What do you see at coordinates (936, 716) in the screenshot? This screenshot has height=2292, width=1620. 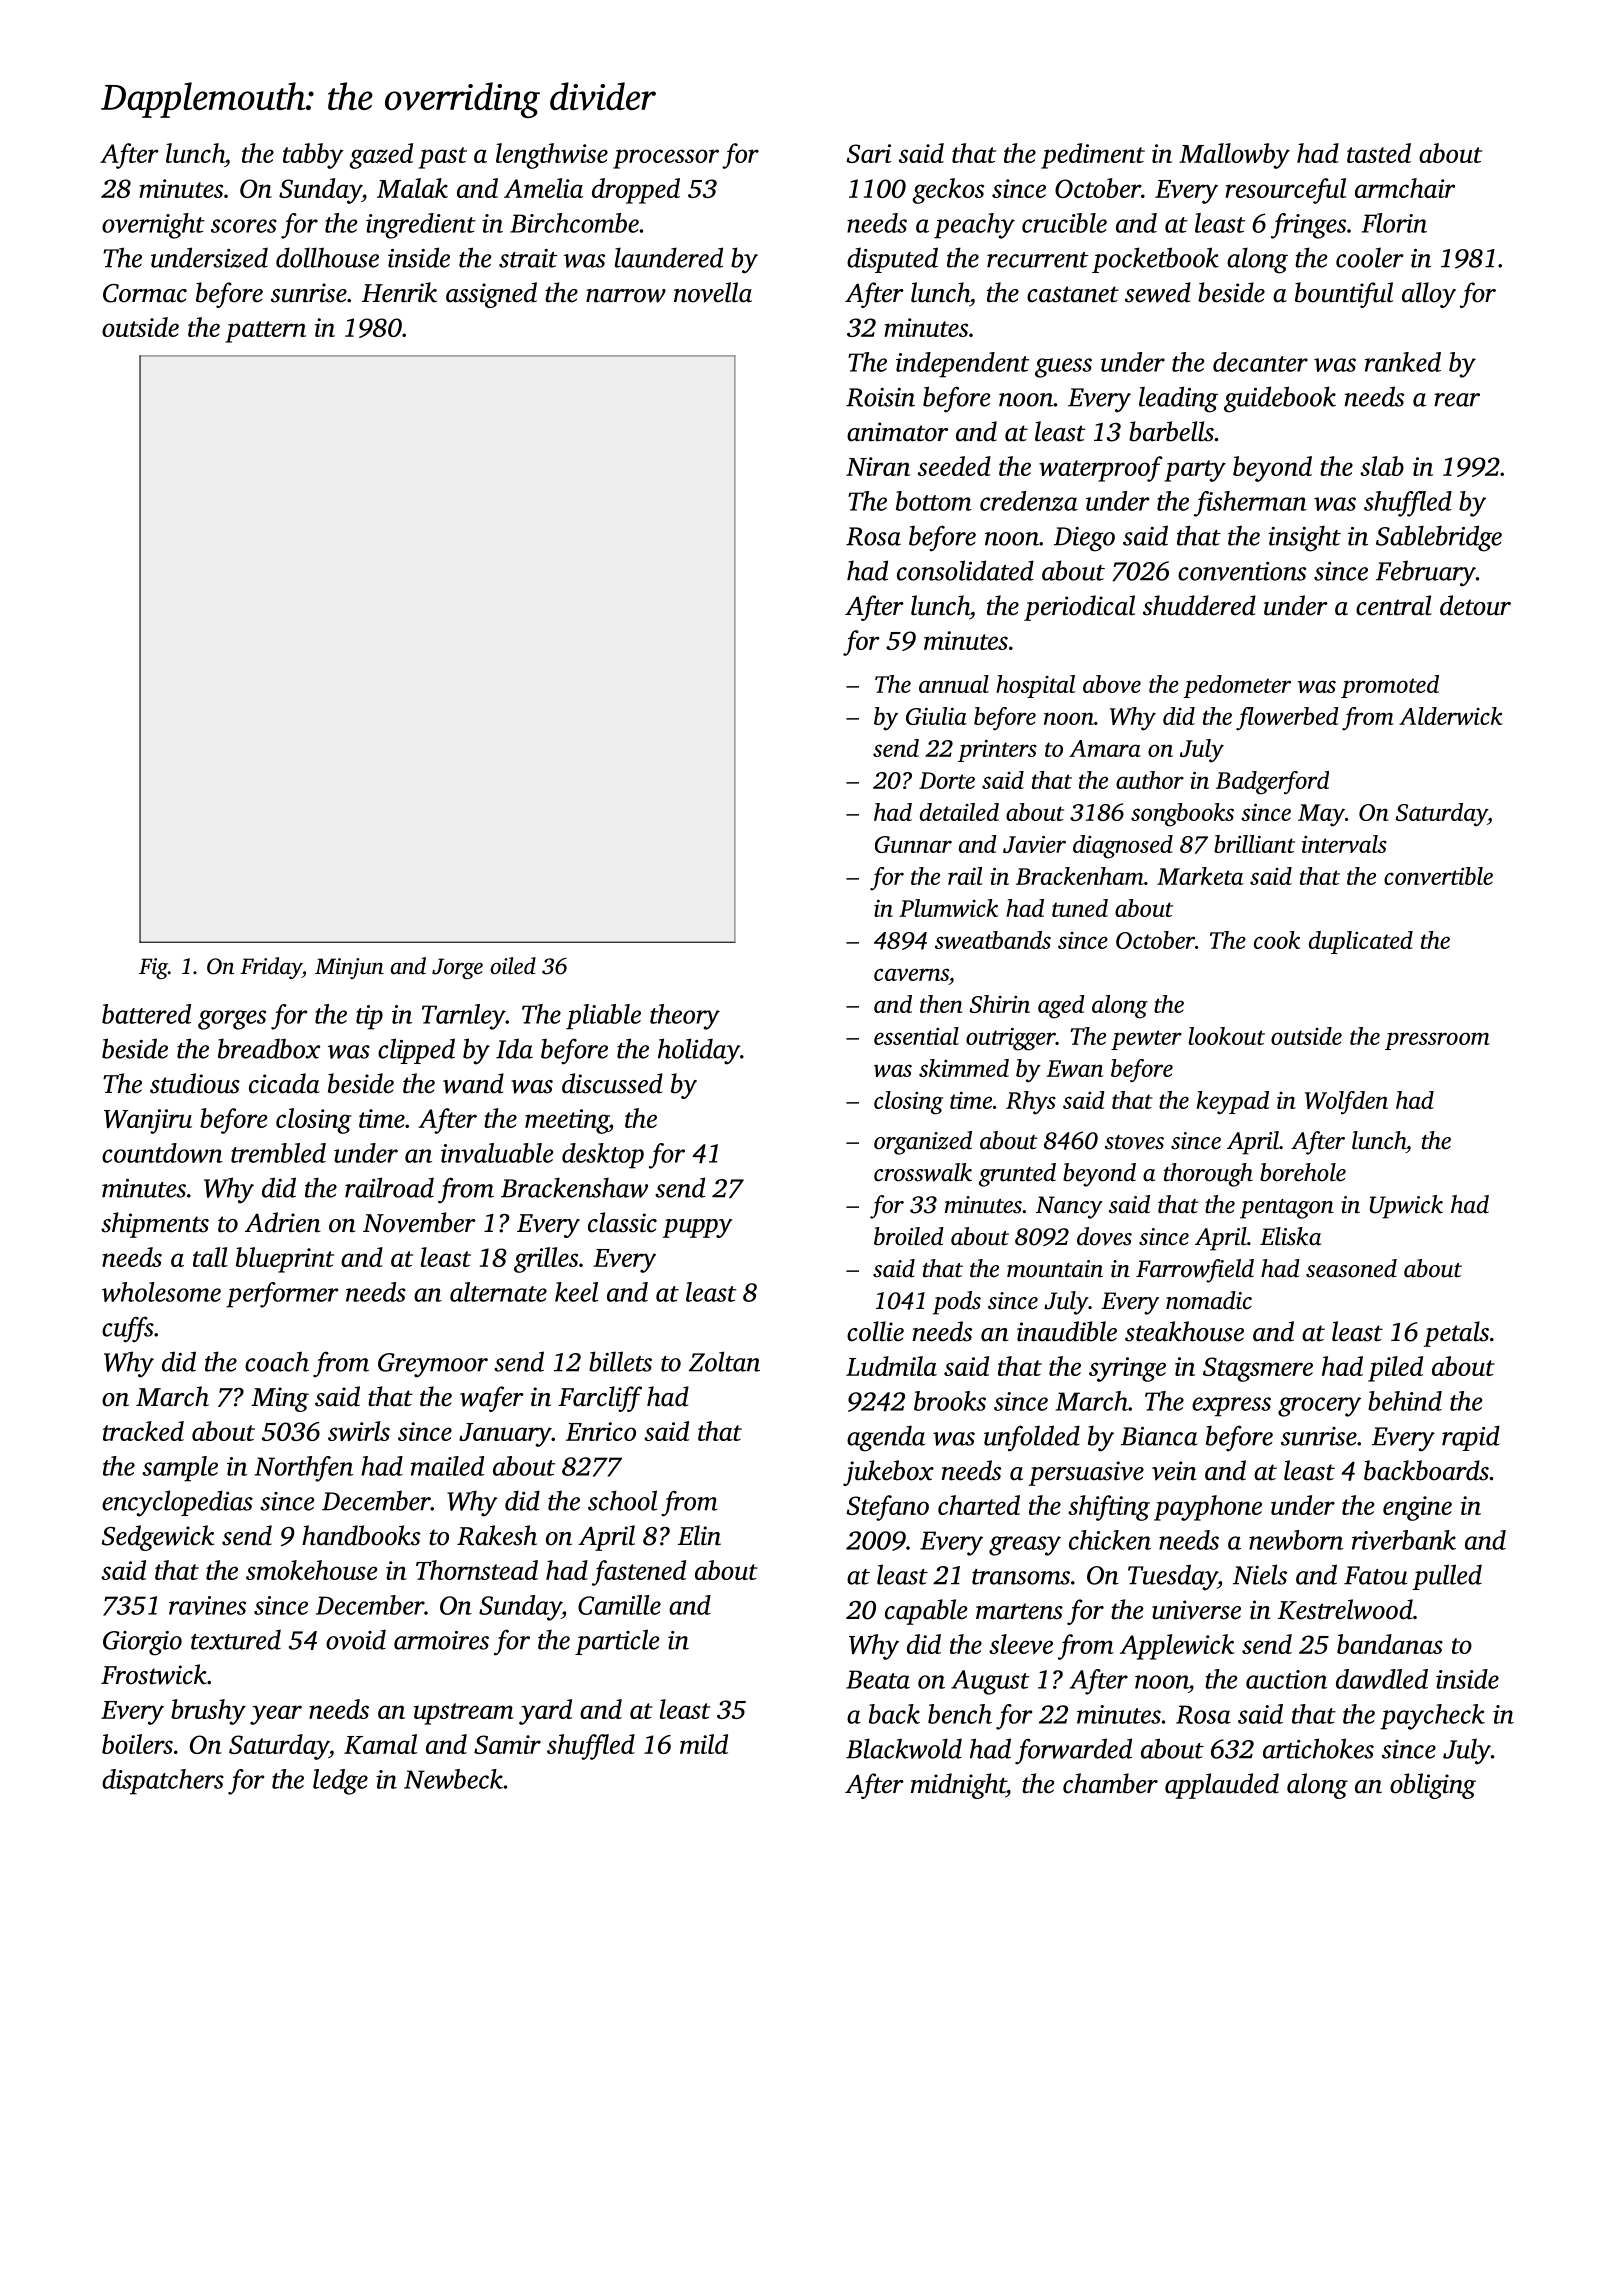 I see `Giulia` at bounding box center [936, 716].
